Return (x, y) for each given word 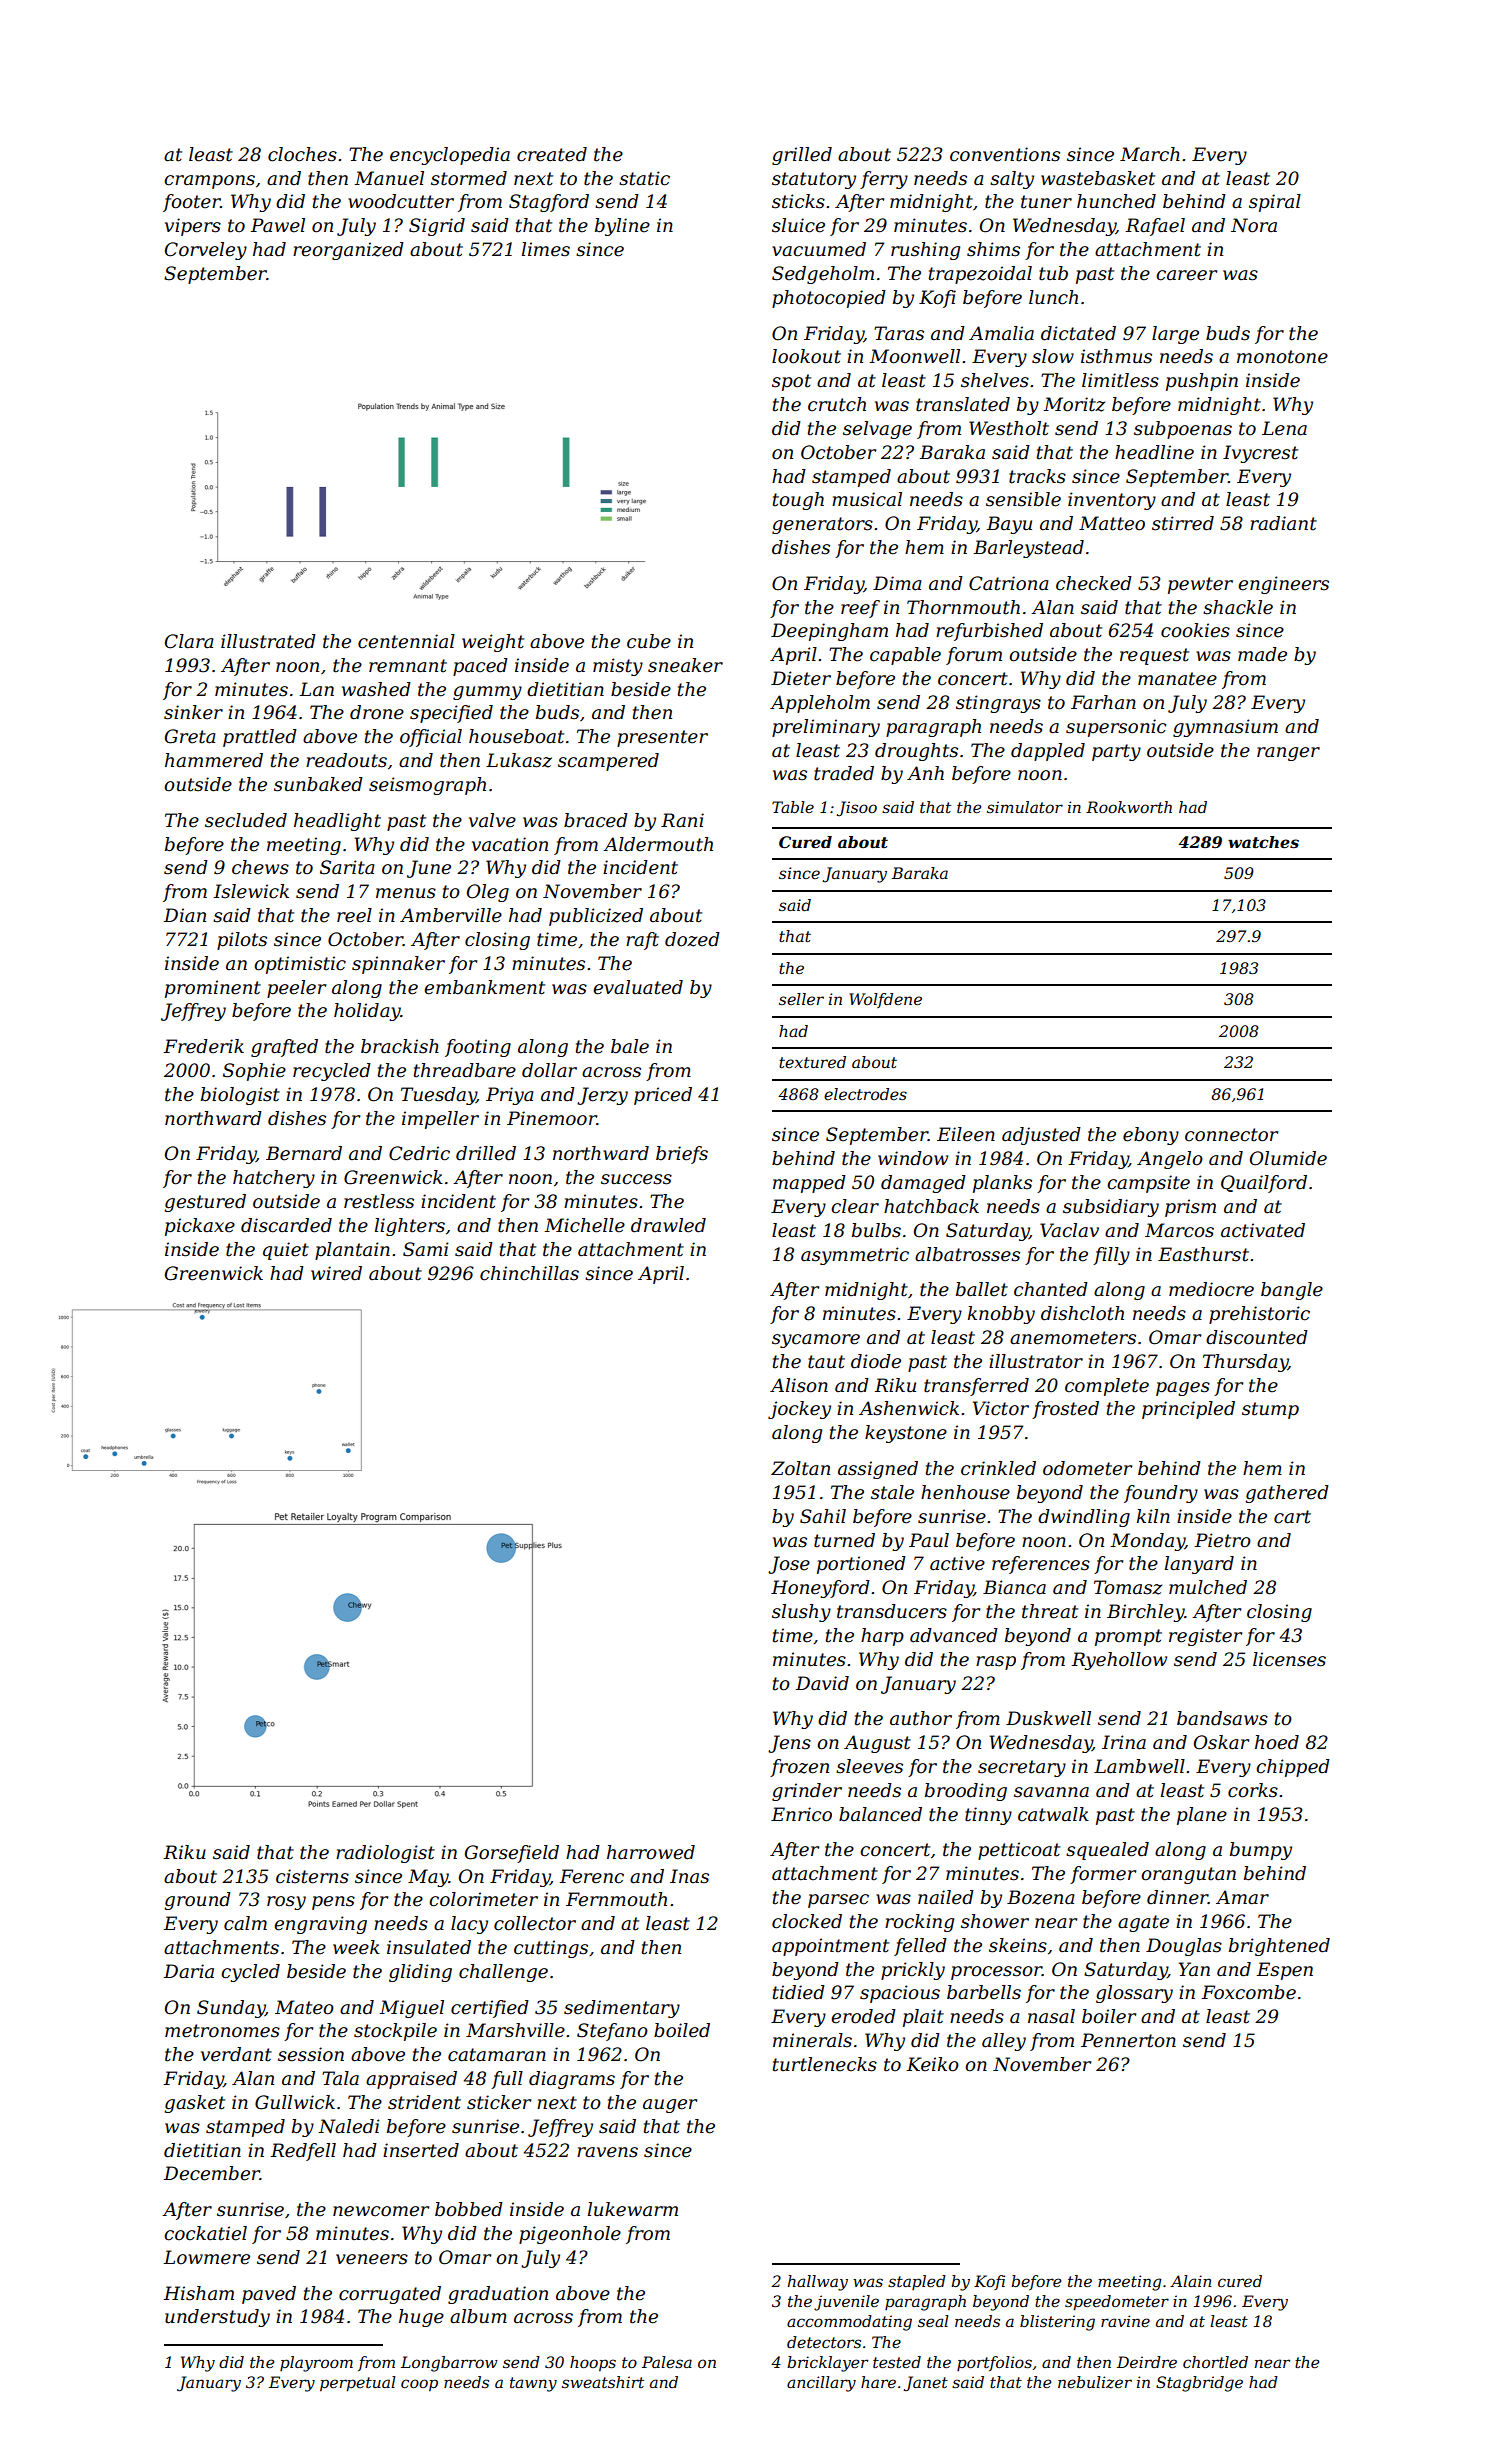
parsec (838, 1901)
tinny (988, 1816)
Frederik (203, 1046)
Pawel (277, 225)
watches (1263, 842)
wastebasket (1098, 178)
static (644, 178)
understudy (217, 2318)
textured (812, 1062)
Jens (789, 1744)
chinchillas (529, 1273)
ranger (1288, 754)
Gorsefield (512, 1854)
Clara (189, 641)
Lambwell (1139, 1766)
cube (649, 641)
